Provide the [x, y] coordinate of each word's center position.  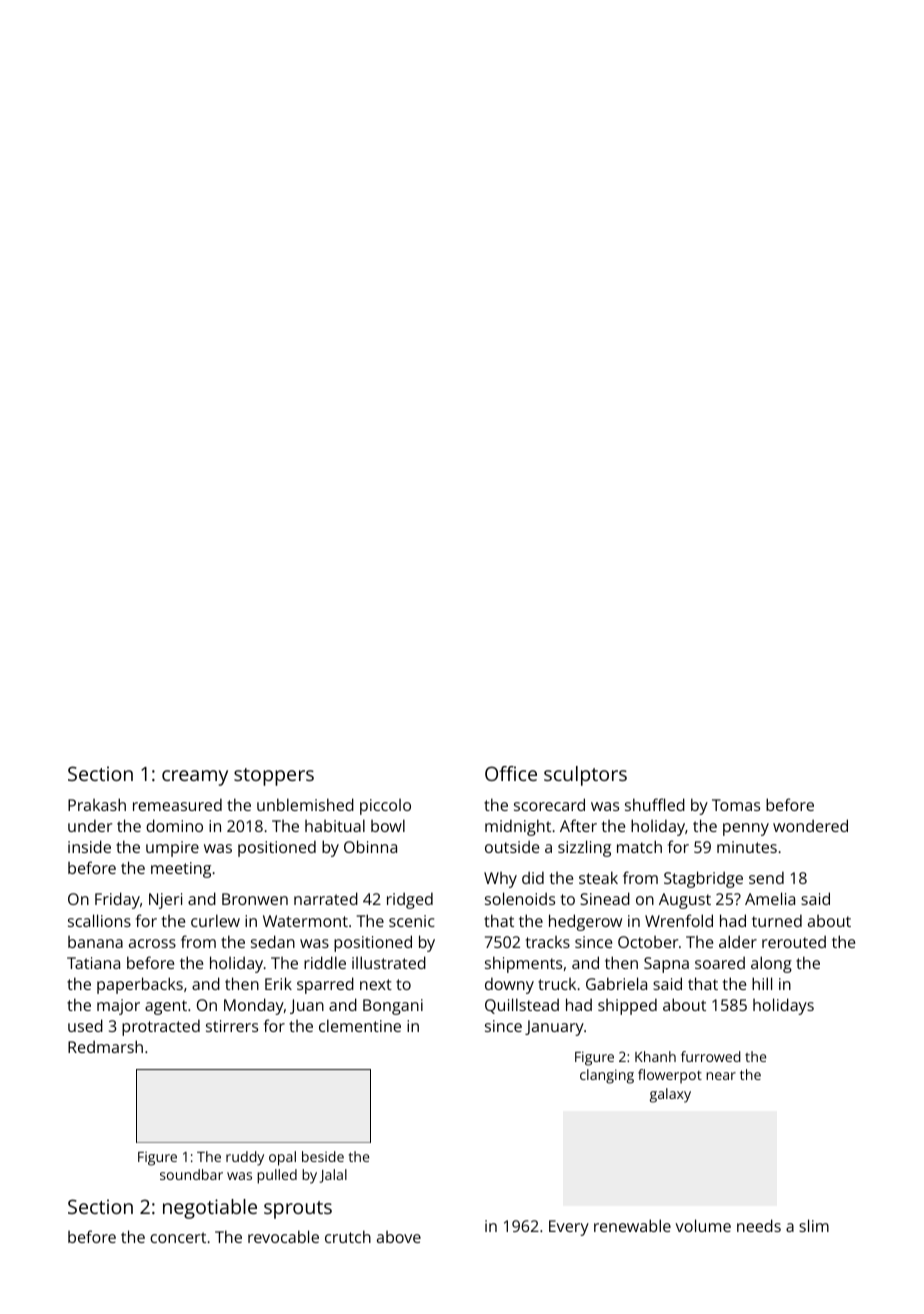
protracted [161, 1027]
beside [323, 1156]
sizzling [584, 848]
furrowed [711, 1056]
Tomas [736, 805]
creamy [195, 778]
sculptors [585, 776]
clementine [360, 1025]
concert [178, 1237]
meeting [181, 870]
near [721, 1076]
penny [746, 829]
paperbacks [140, 985]
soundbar [191, 1174]
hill [762, 983]
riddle [325, 962]
